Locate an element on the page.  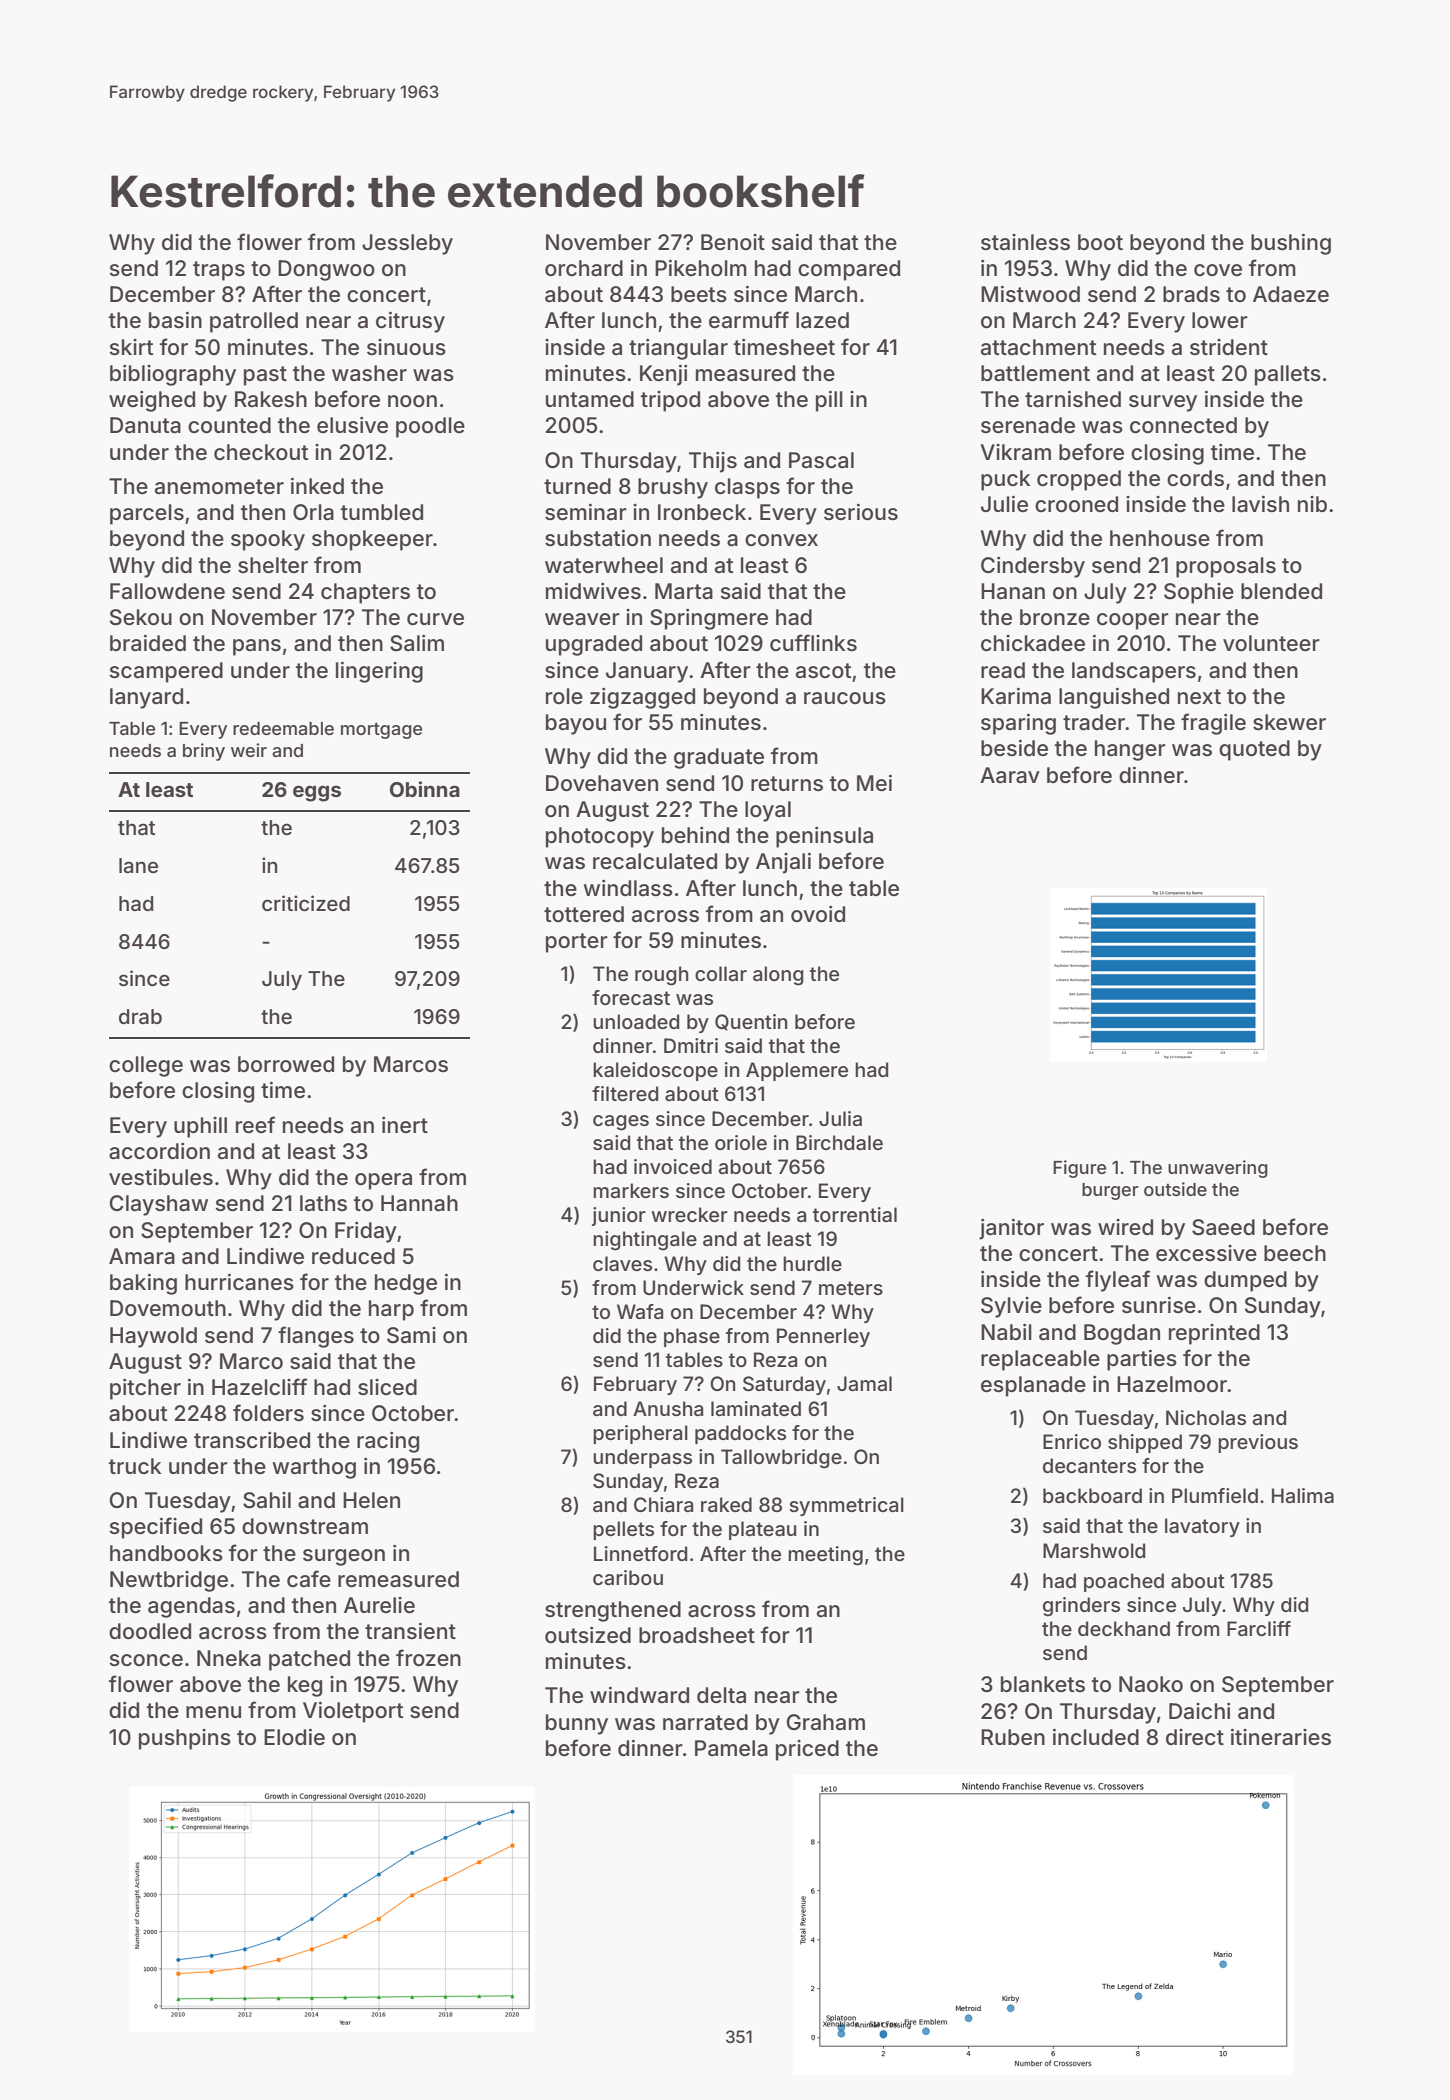
orchard is located at coordinates (584, 268).
